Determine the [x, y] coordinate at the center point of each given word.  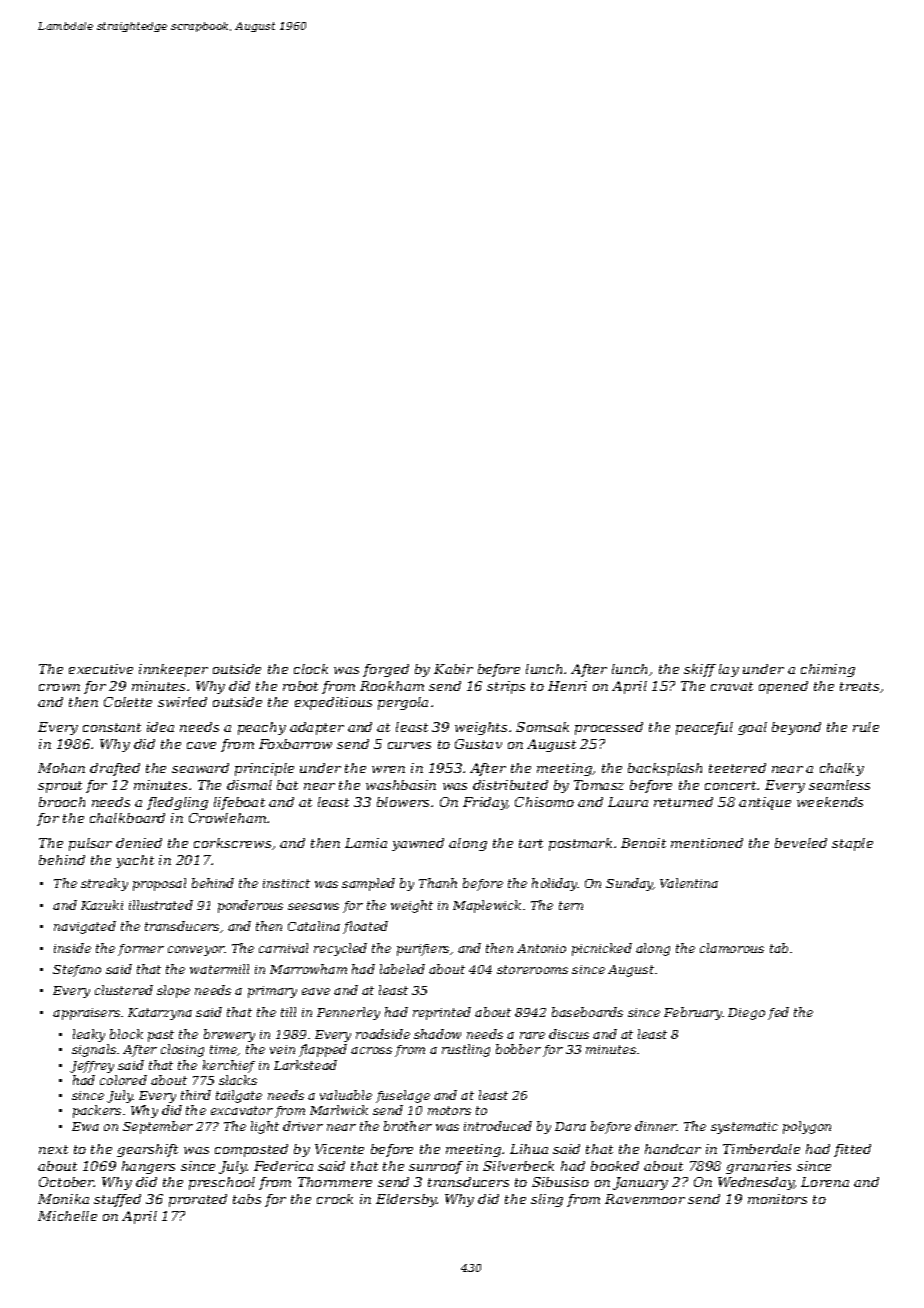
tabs [247, 1199]
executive [101, 669]
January [640, 1183]
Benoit [643, 843]
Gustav [478, 744]
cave [201, 745]
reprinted [442, 1013]
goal [752, 728]
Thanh [438, 883]
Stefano [77, 971]
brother [408, 1126]
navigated [85, 927]
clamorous [732, 948]
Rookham [392, 686]
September [158, 1127]
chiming [828, 670]
